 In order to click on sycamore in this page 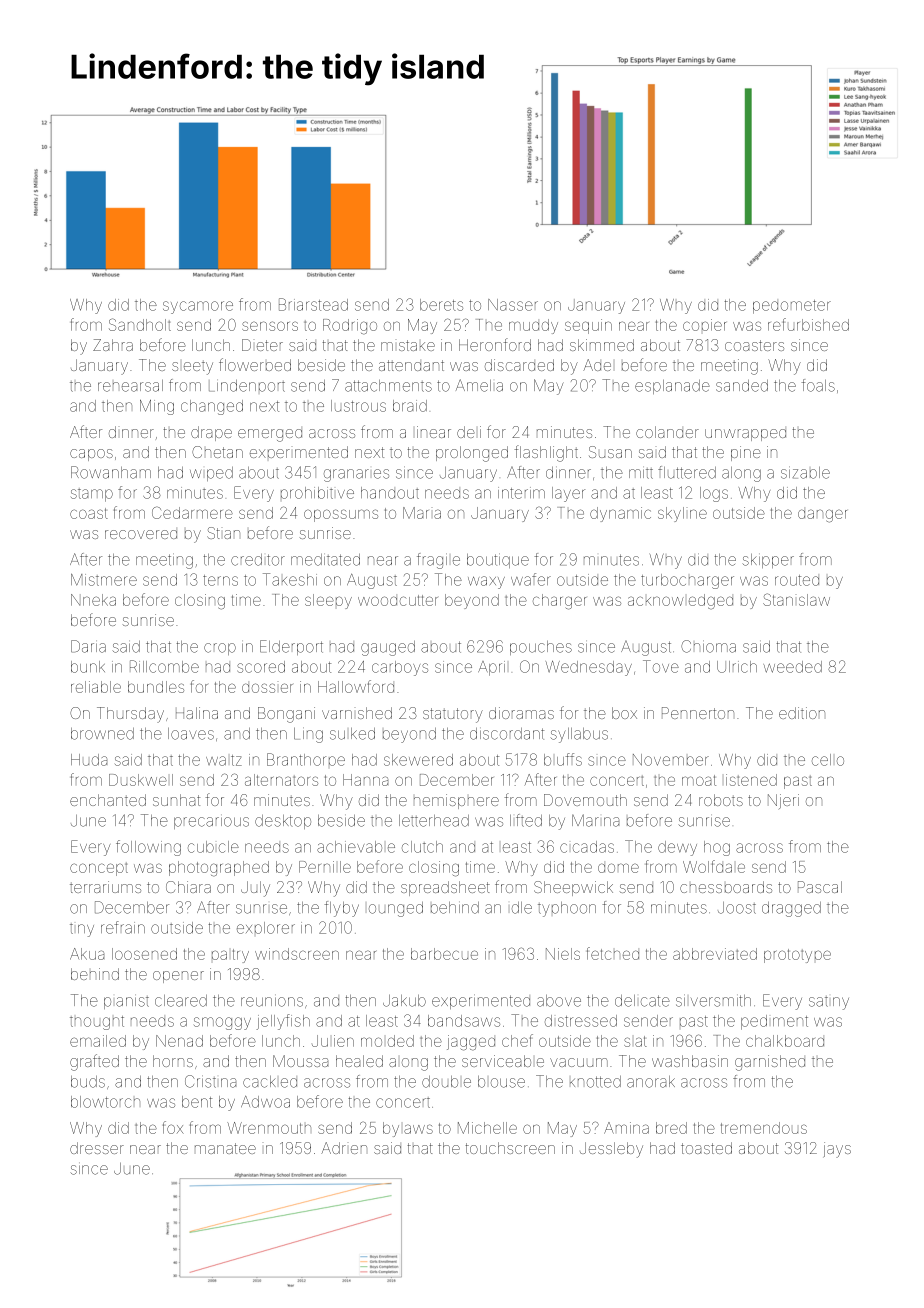, I will do `click(198, 307)`.
